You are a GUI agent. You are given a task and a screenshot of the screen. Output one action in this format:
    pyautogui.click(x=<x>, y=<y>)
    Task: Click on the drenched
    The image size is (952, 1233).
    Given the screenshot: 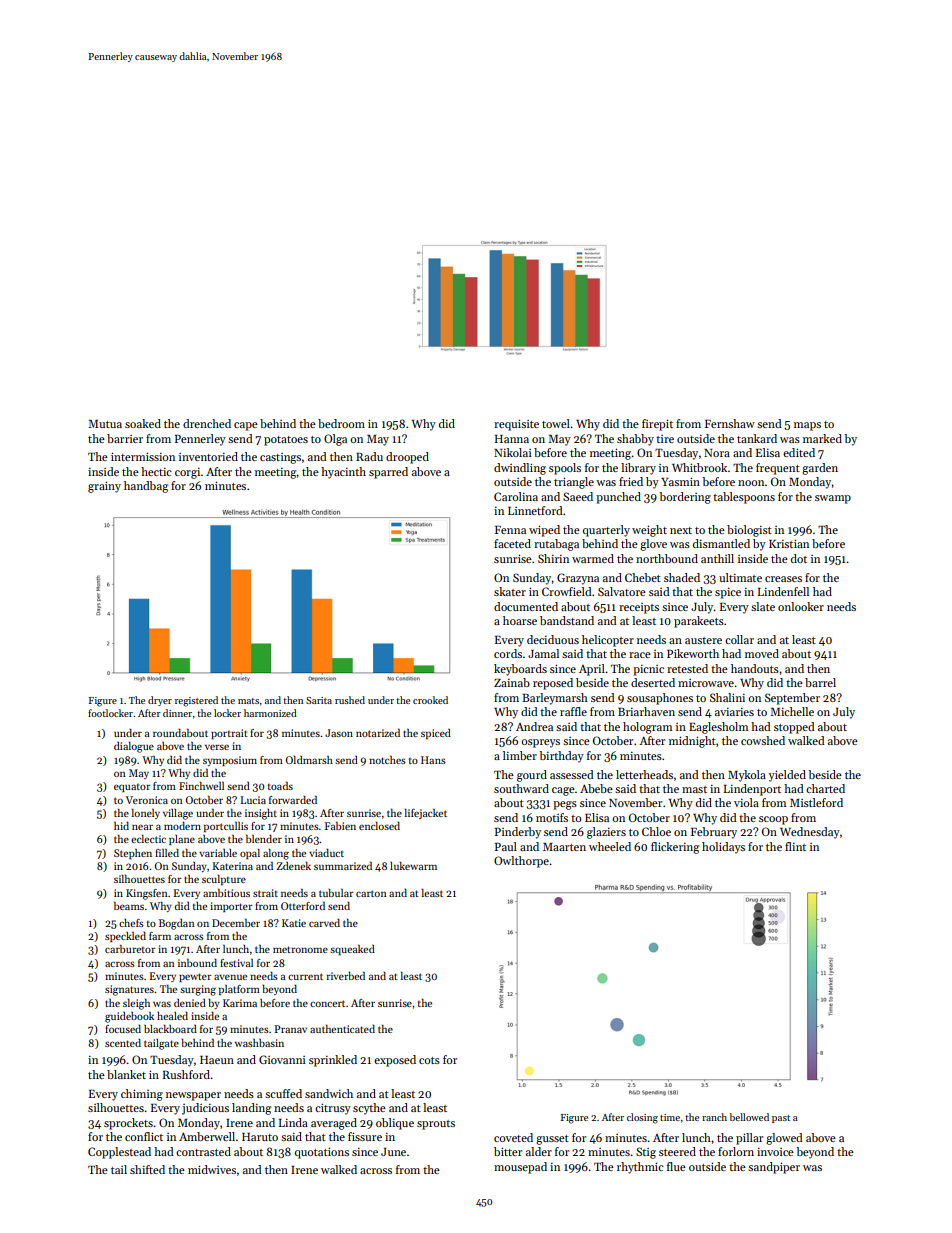 What is the action you would take?
    pyautogui.click(x=207, y=423)
